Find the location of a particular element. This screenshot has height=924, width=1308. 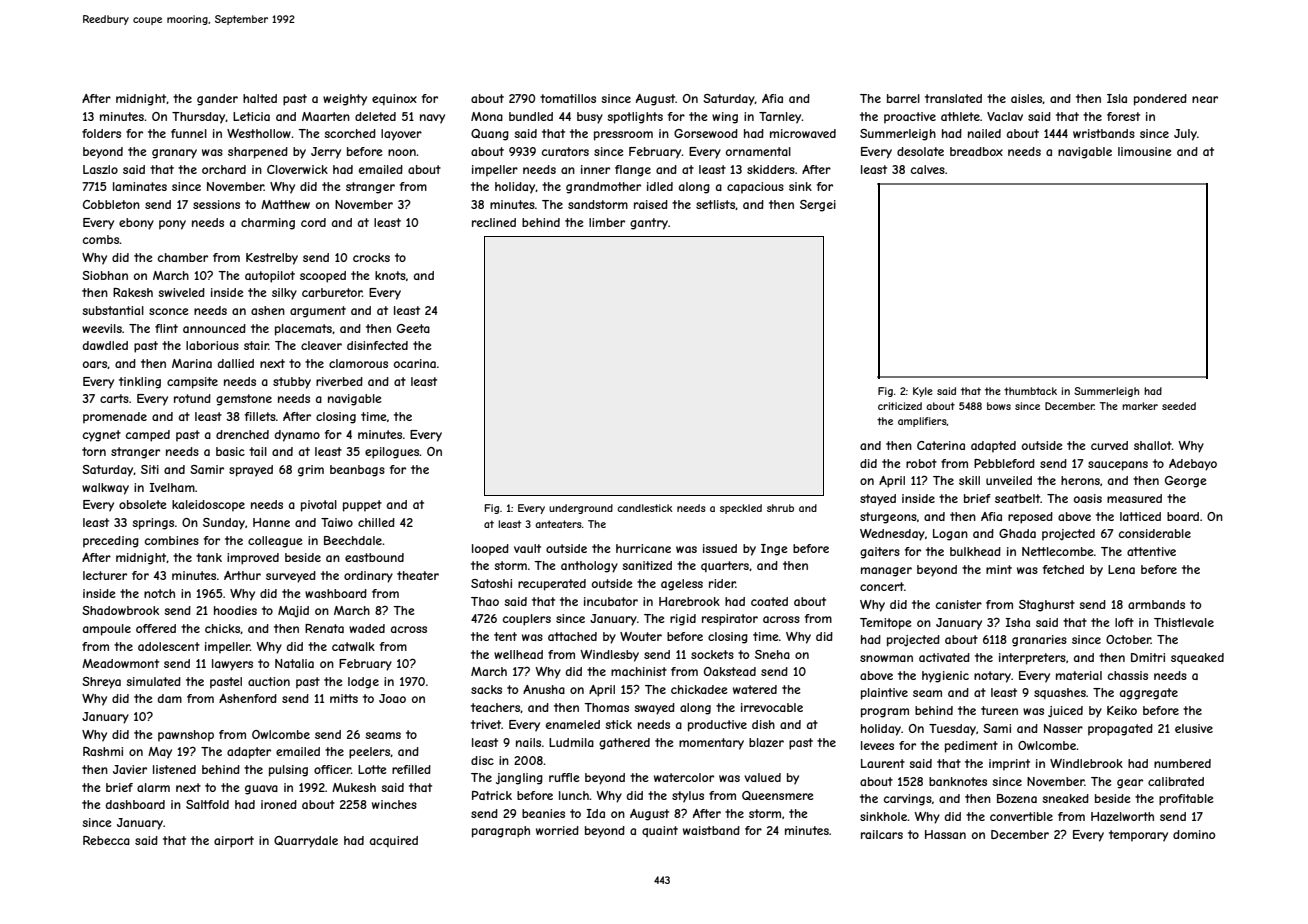

thumbtack is located at coordinates (1030, 391).
